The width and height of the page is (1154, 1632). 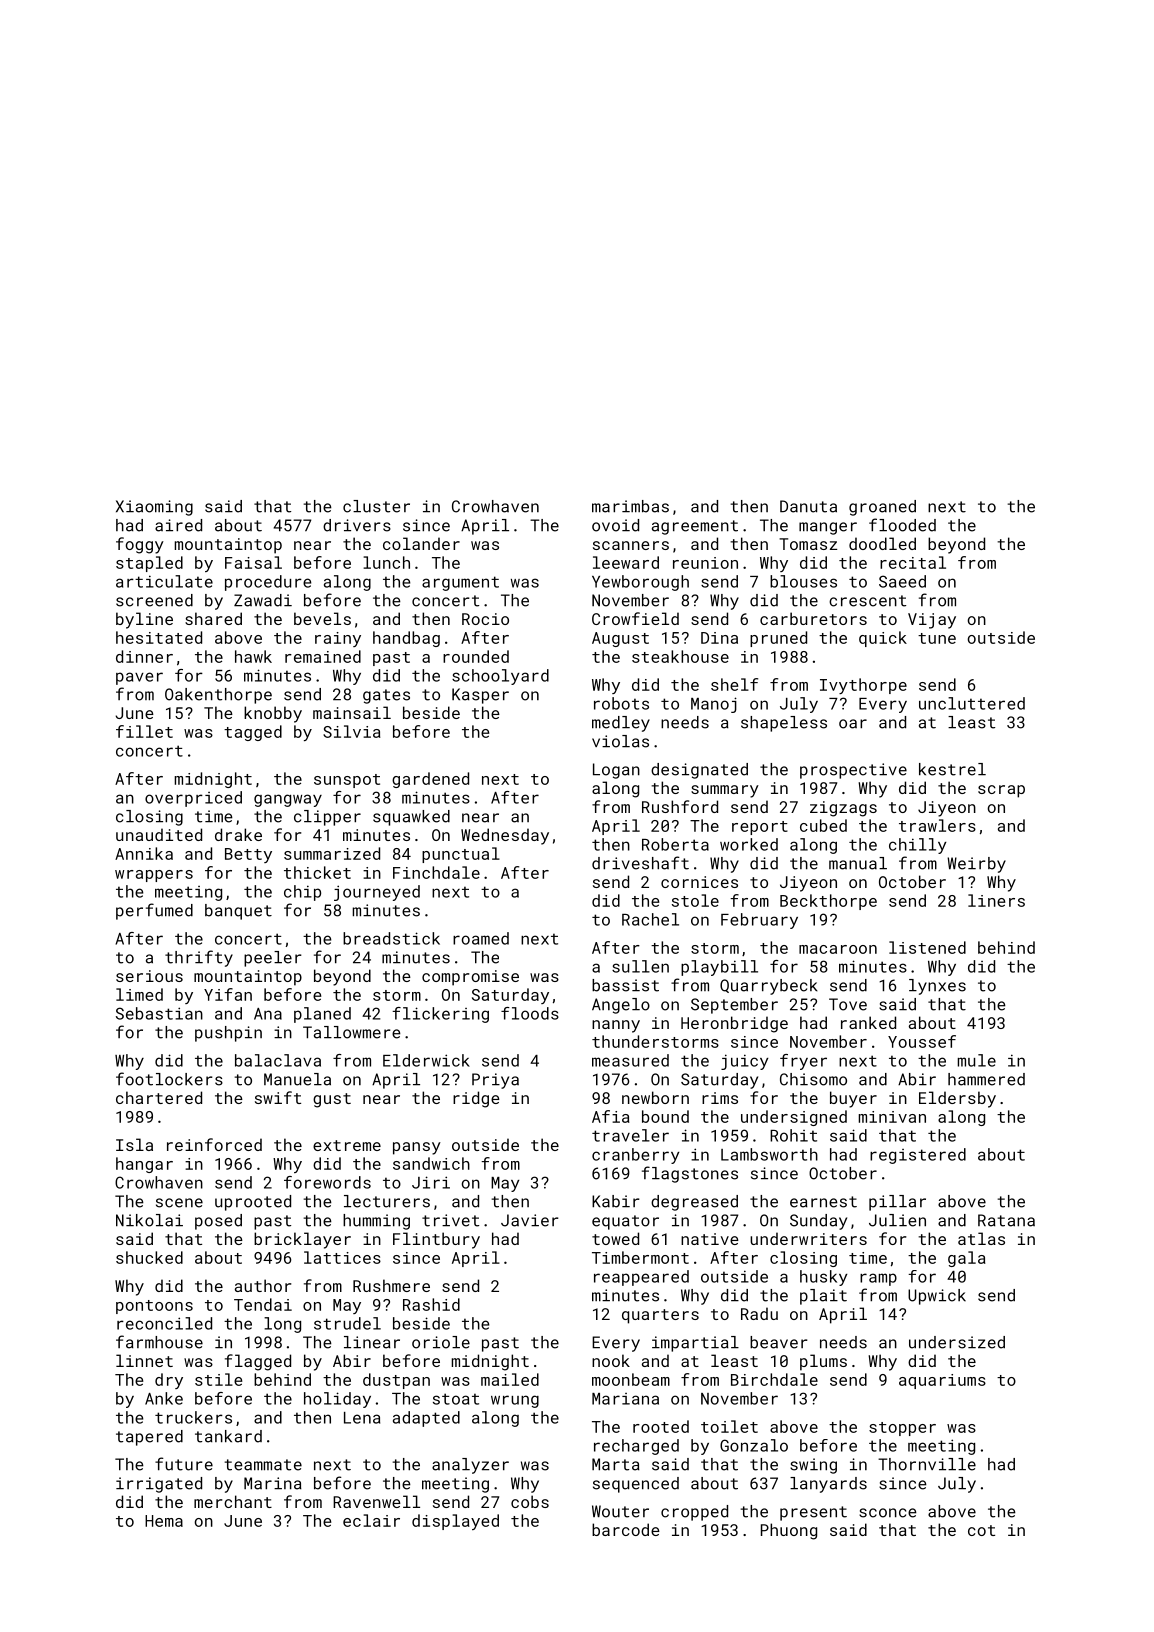 I want to click on violas, so click(x=620, y=741).
